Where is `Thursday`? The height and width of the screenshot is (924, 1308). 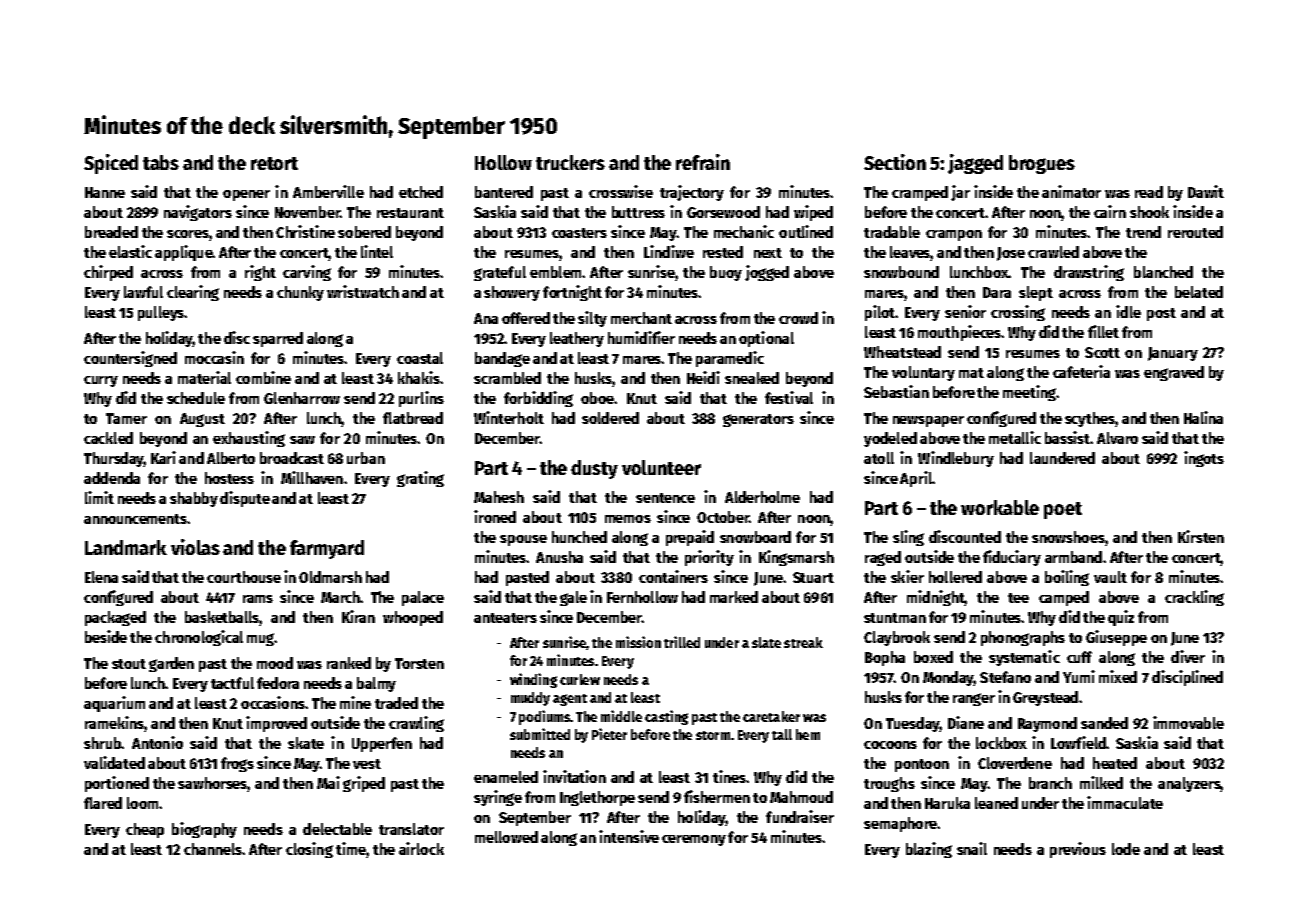
Thursday is located at coordinates (114, 459).
